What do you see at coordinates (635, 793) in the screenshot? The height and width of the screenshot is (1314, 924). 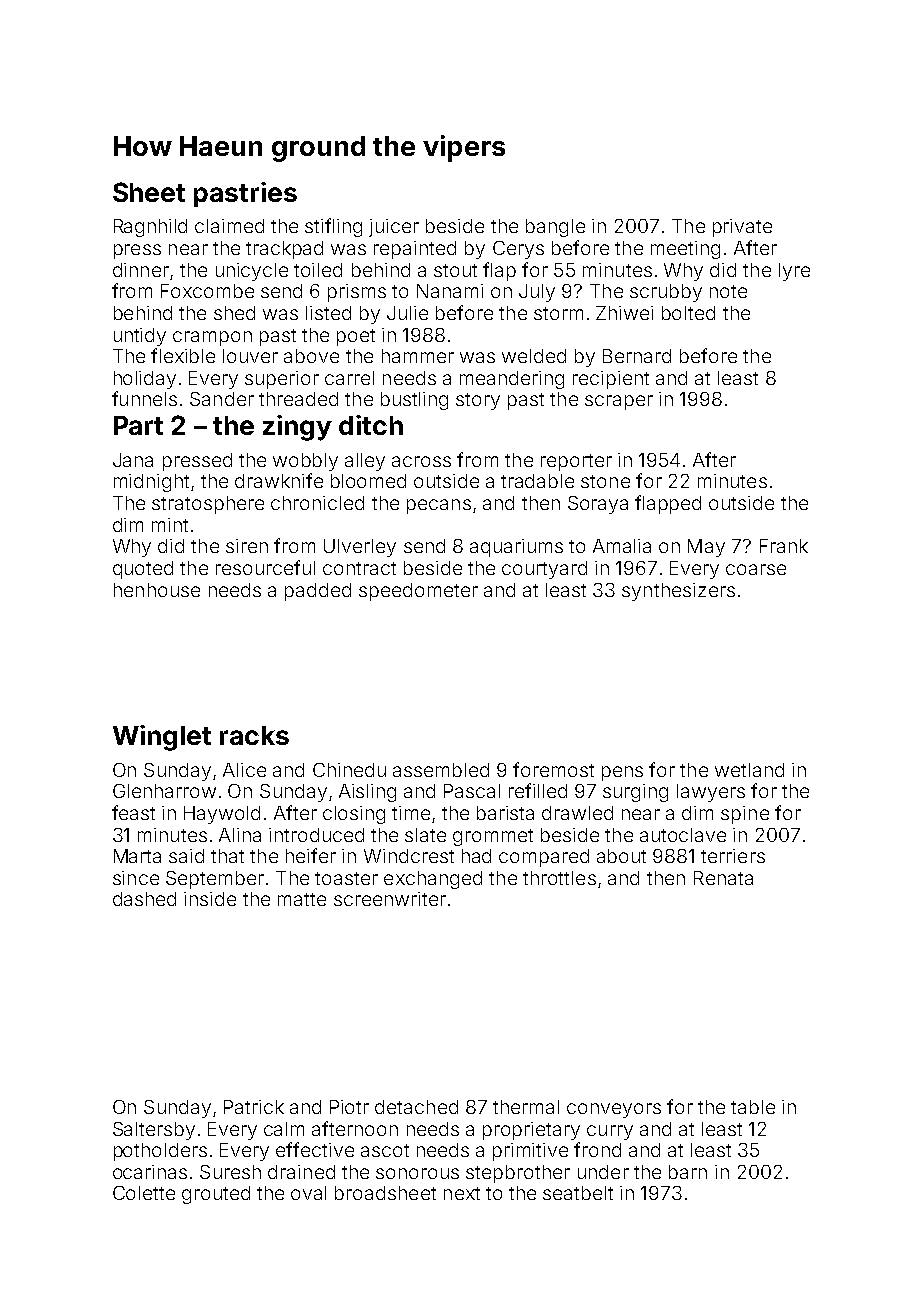 I see `surging` at bounding box center [635, 793].
